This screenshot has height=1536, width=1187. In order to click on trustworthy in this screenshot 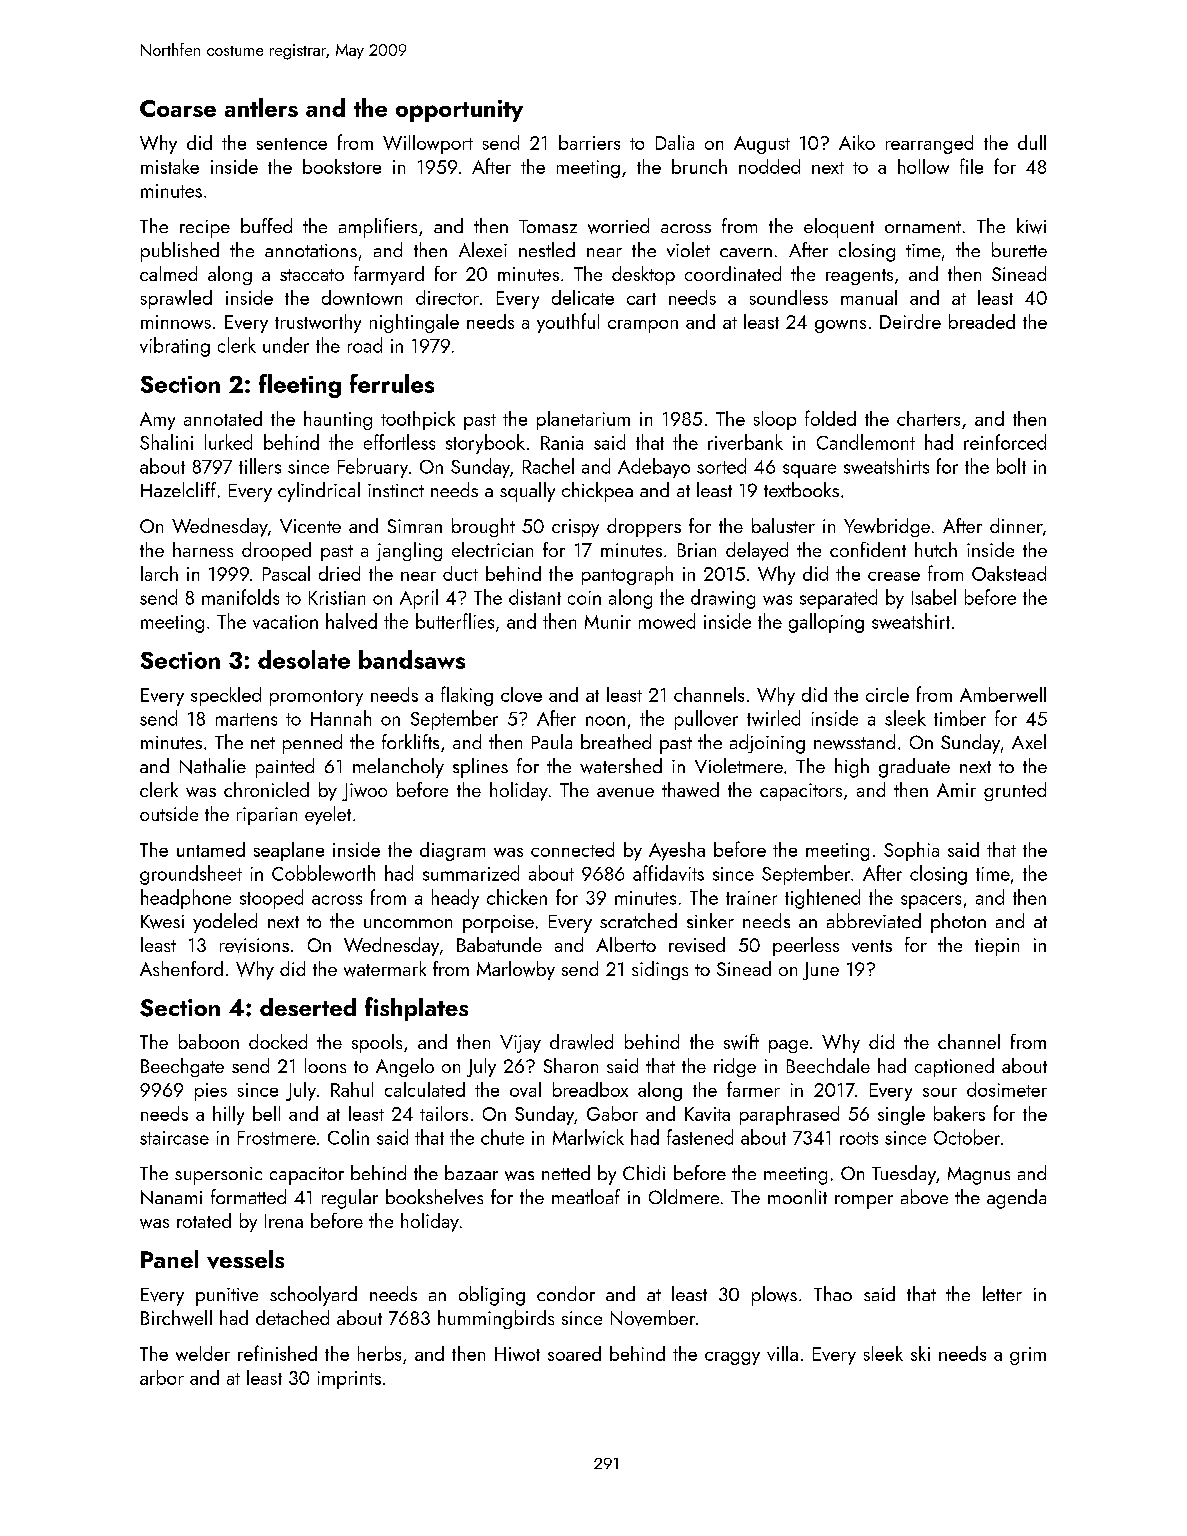, I will do `click(318, 323)`.
